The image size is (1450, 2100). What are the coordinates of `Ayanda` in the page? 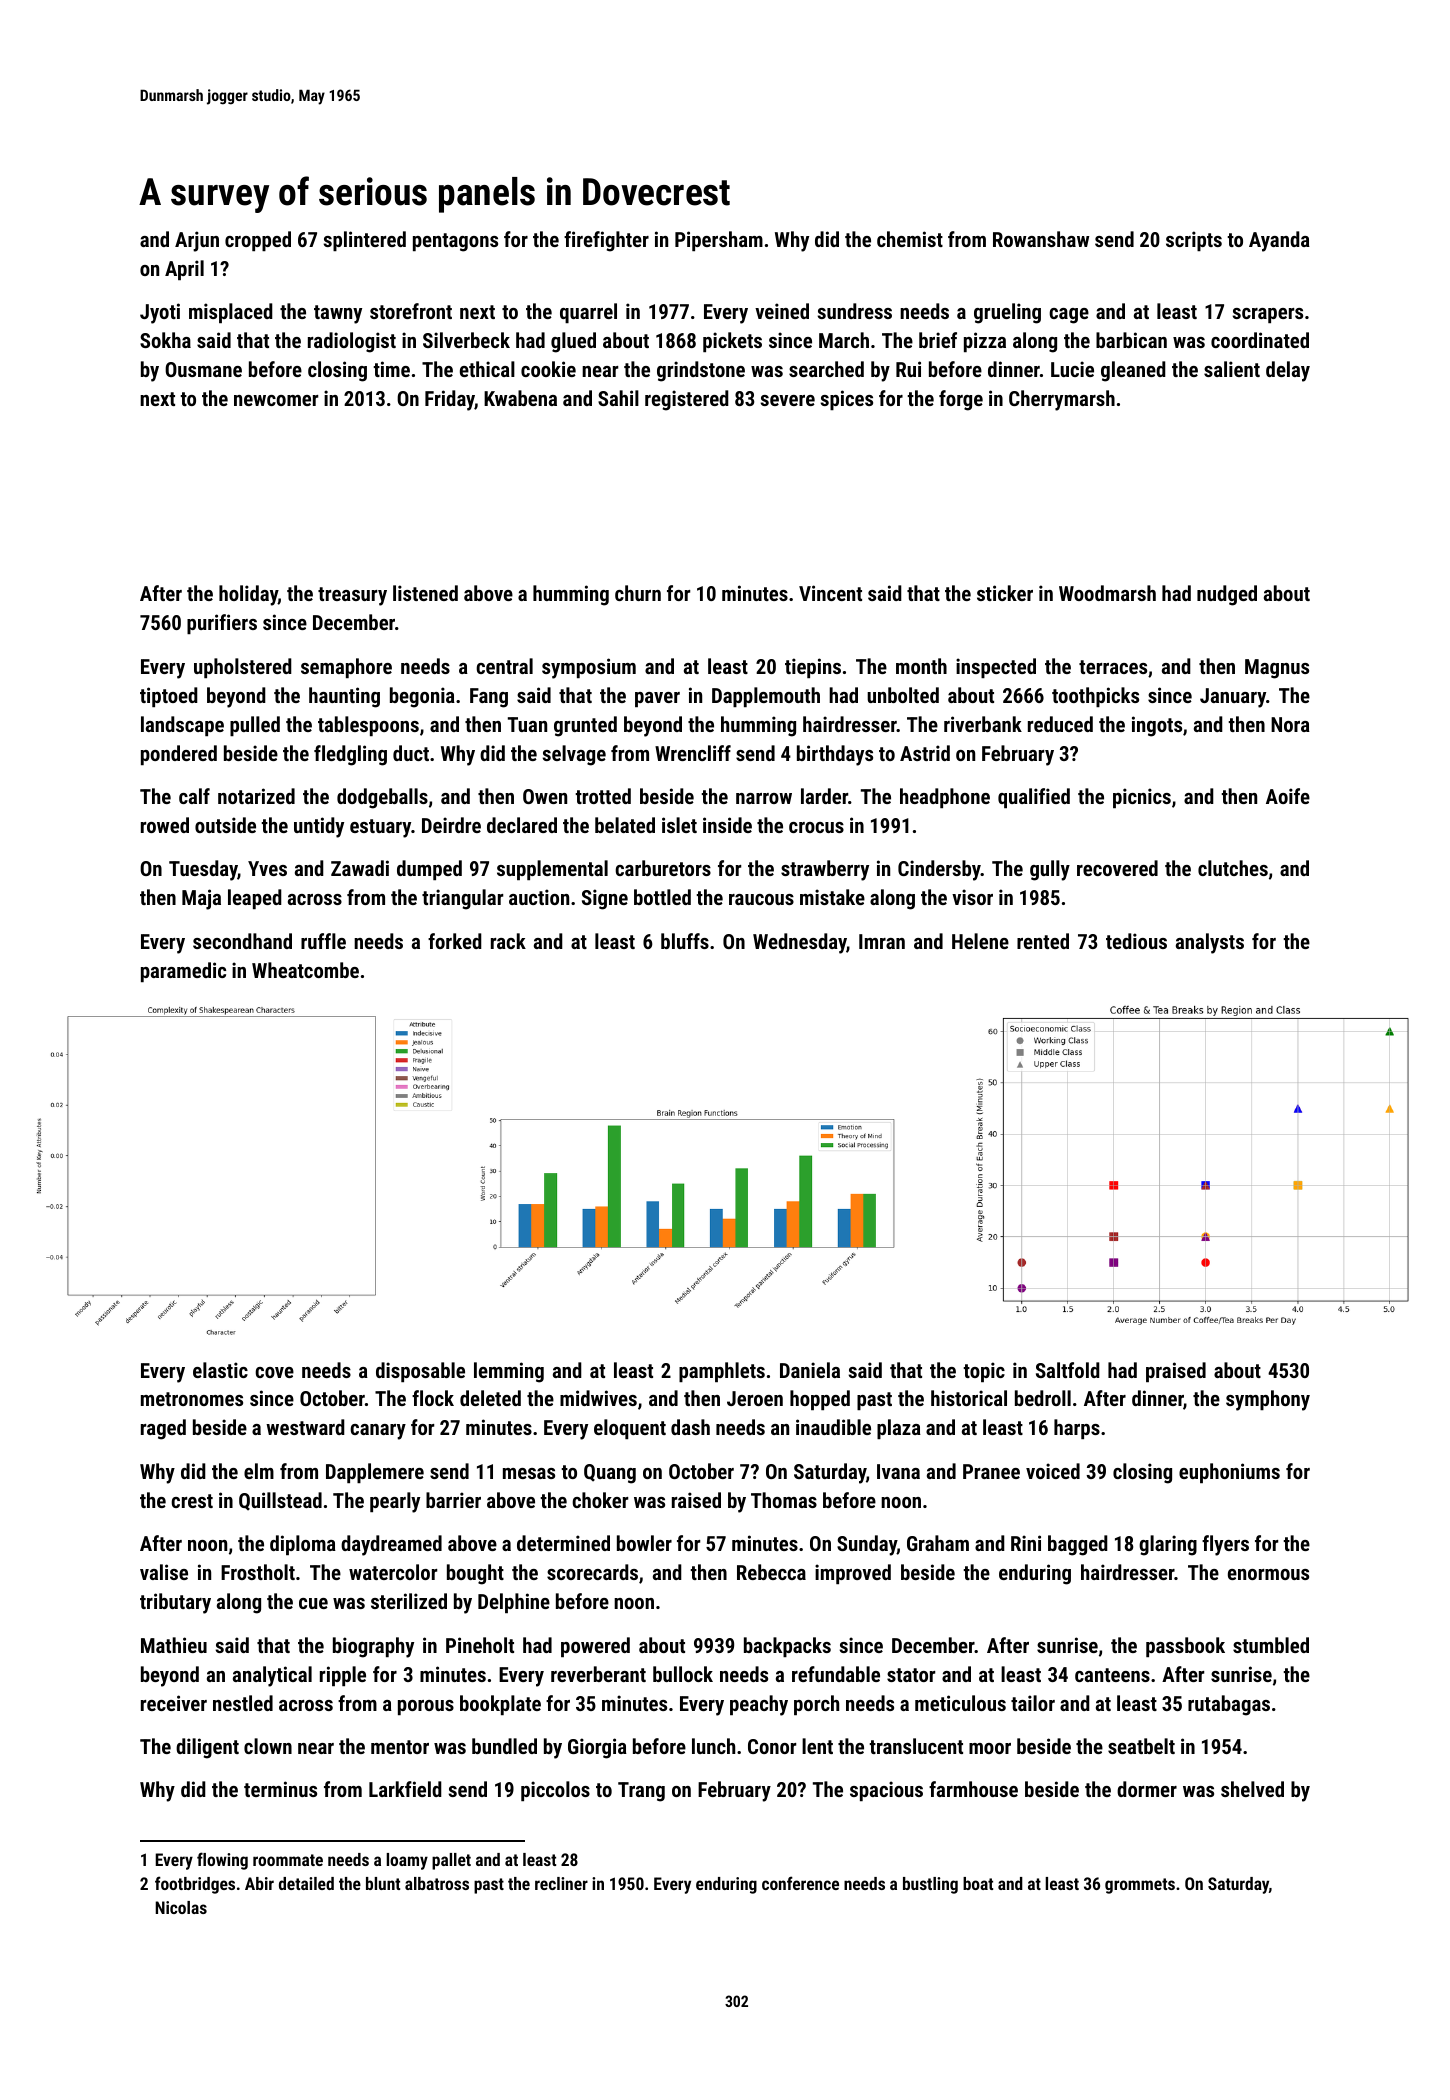 It's located at (1279, 241).
